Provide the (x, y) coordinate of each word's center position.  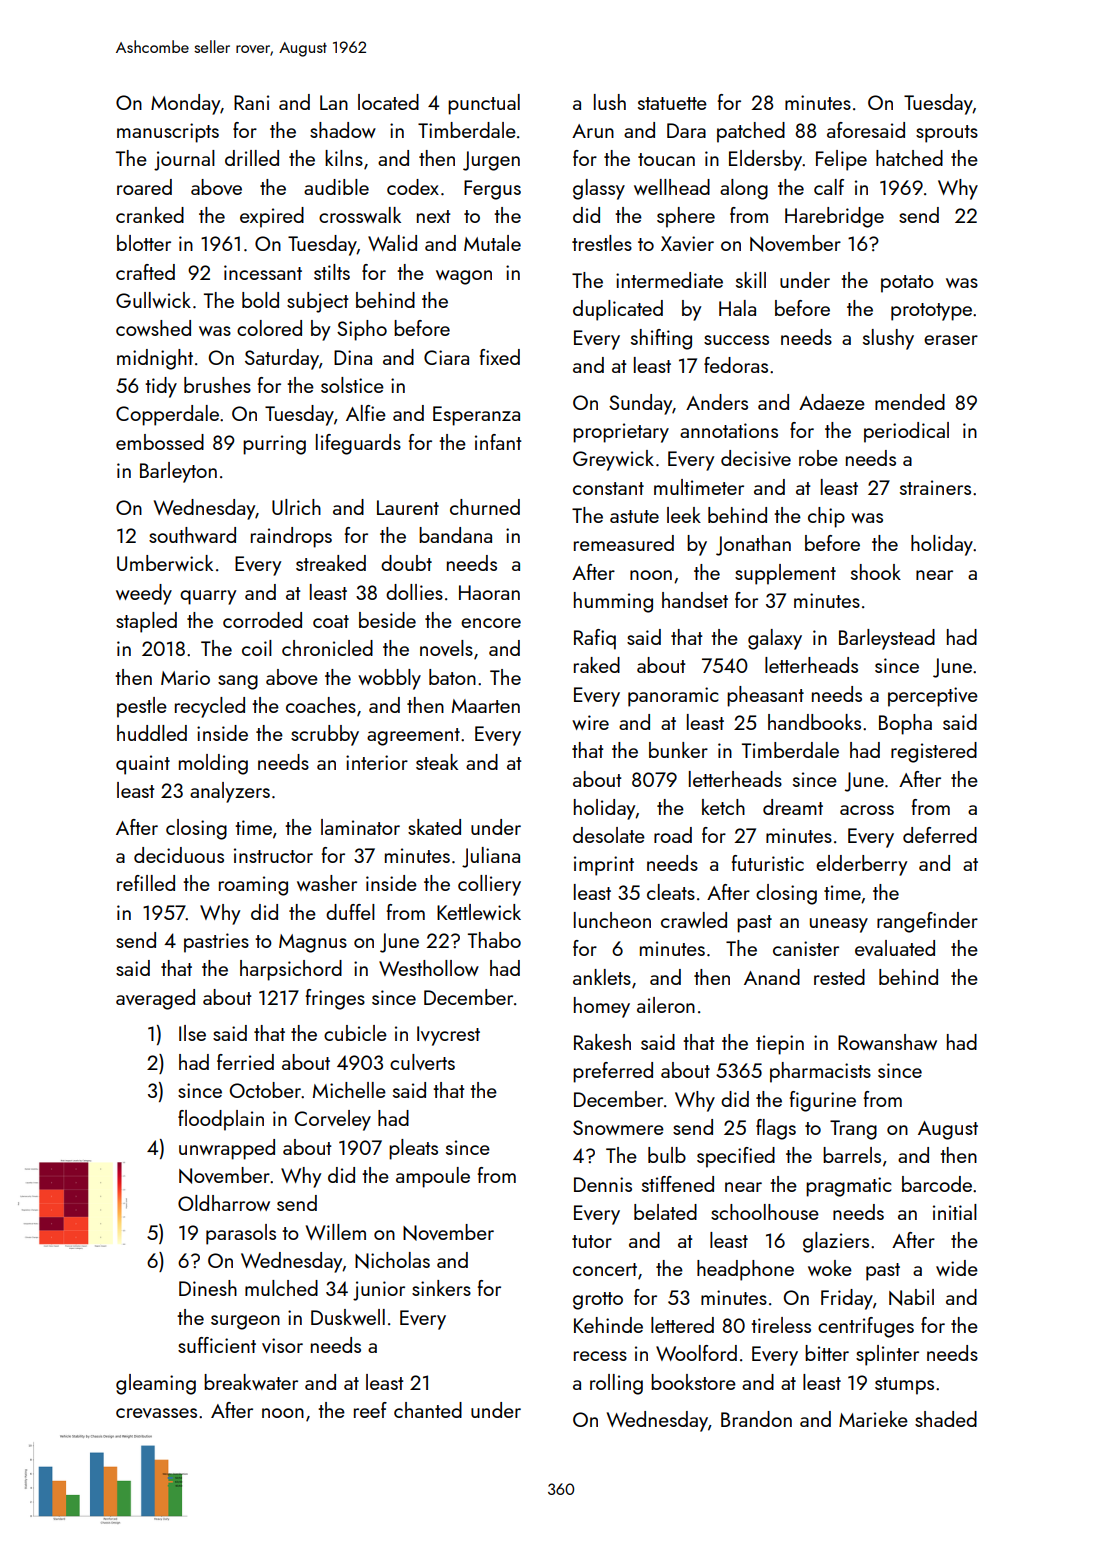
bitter (827, 1353)
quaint (143, 765)
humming (613, 602)
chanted (428, 1410)
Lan (334, 102)
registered (934, 752)
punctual (484, 104)
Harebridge (834, 217)
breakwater (251, 1382)
